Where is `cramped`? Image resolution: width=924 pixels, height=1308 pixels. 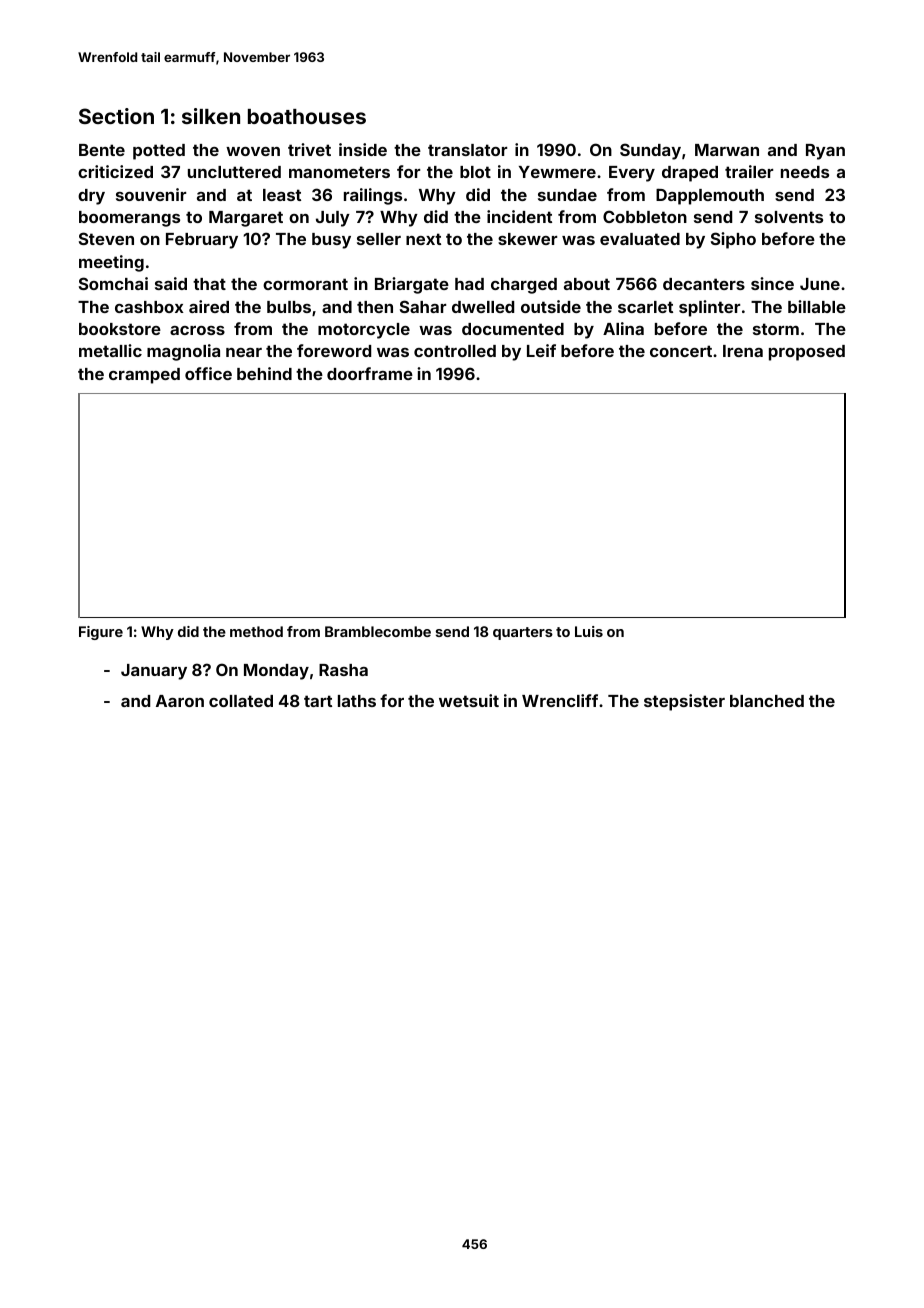
cramped is located at coordinates (144, 376).
